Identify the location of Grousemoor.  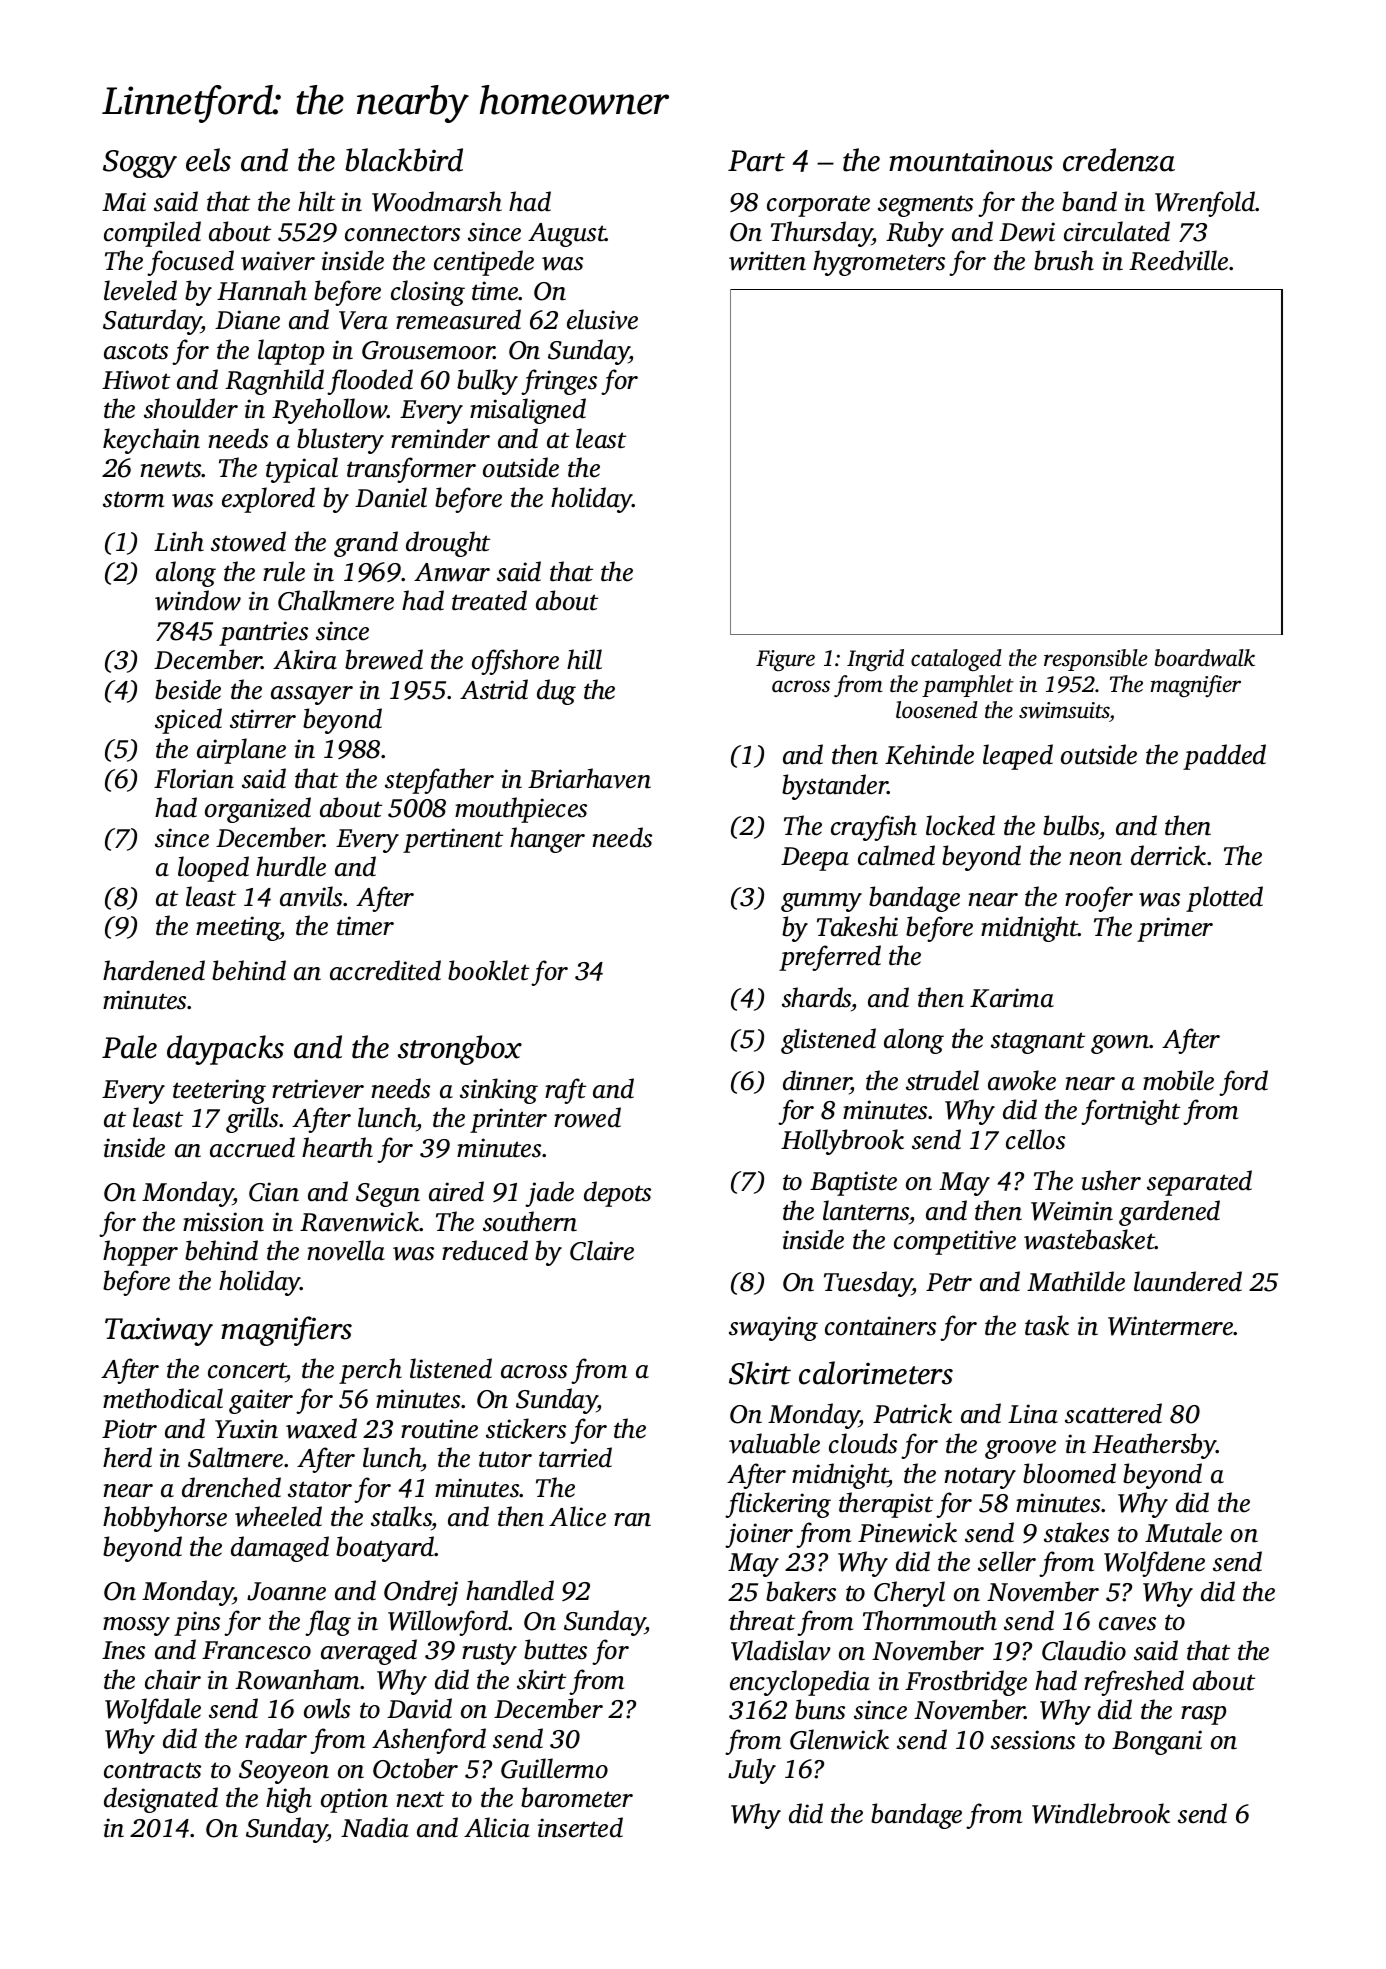
(428, 350).
